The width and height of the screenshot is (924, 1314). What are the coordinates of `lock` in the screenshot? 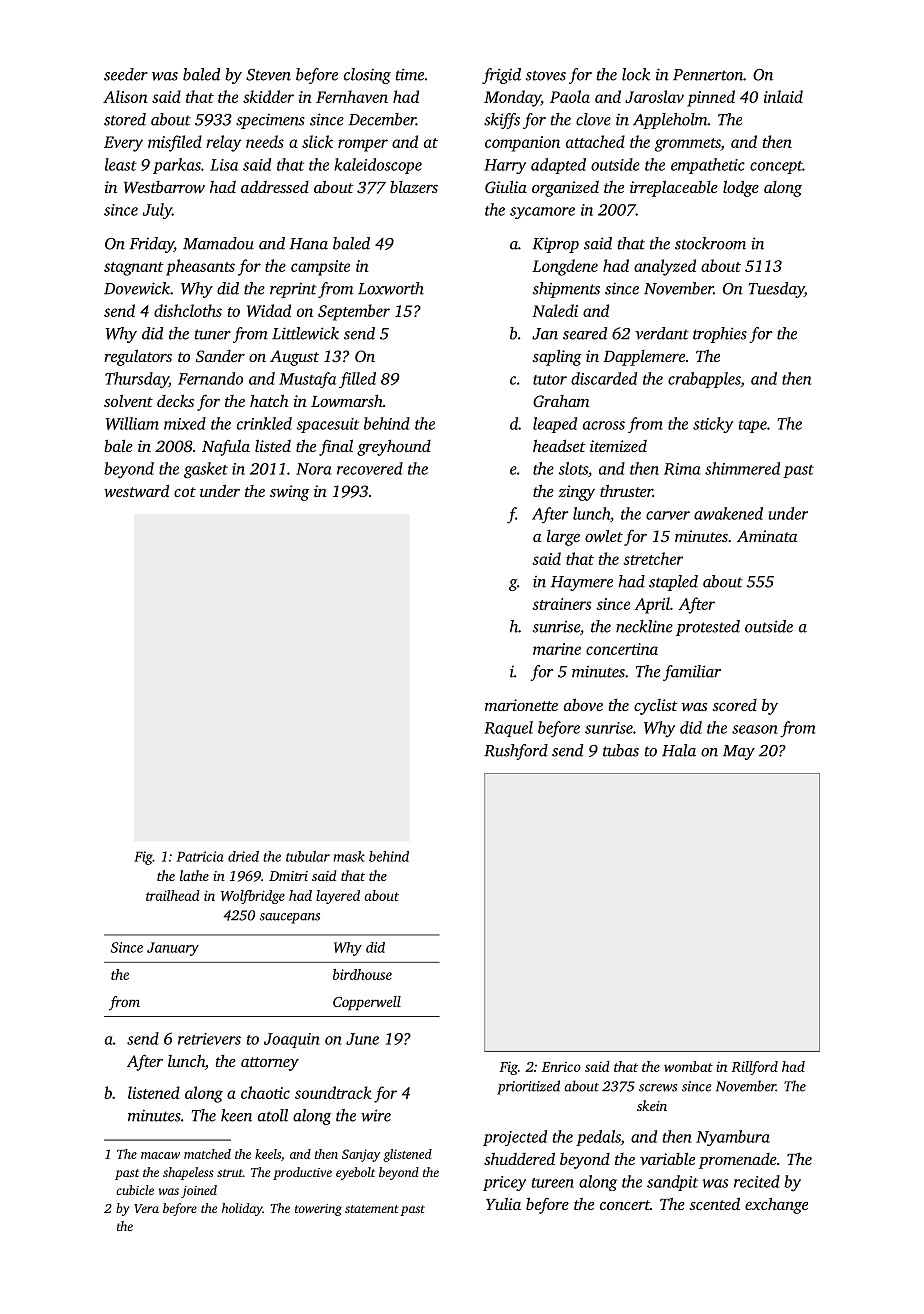 It's located at (636, 74).
